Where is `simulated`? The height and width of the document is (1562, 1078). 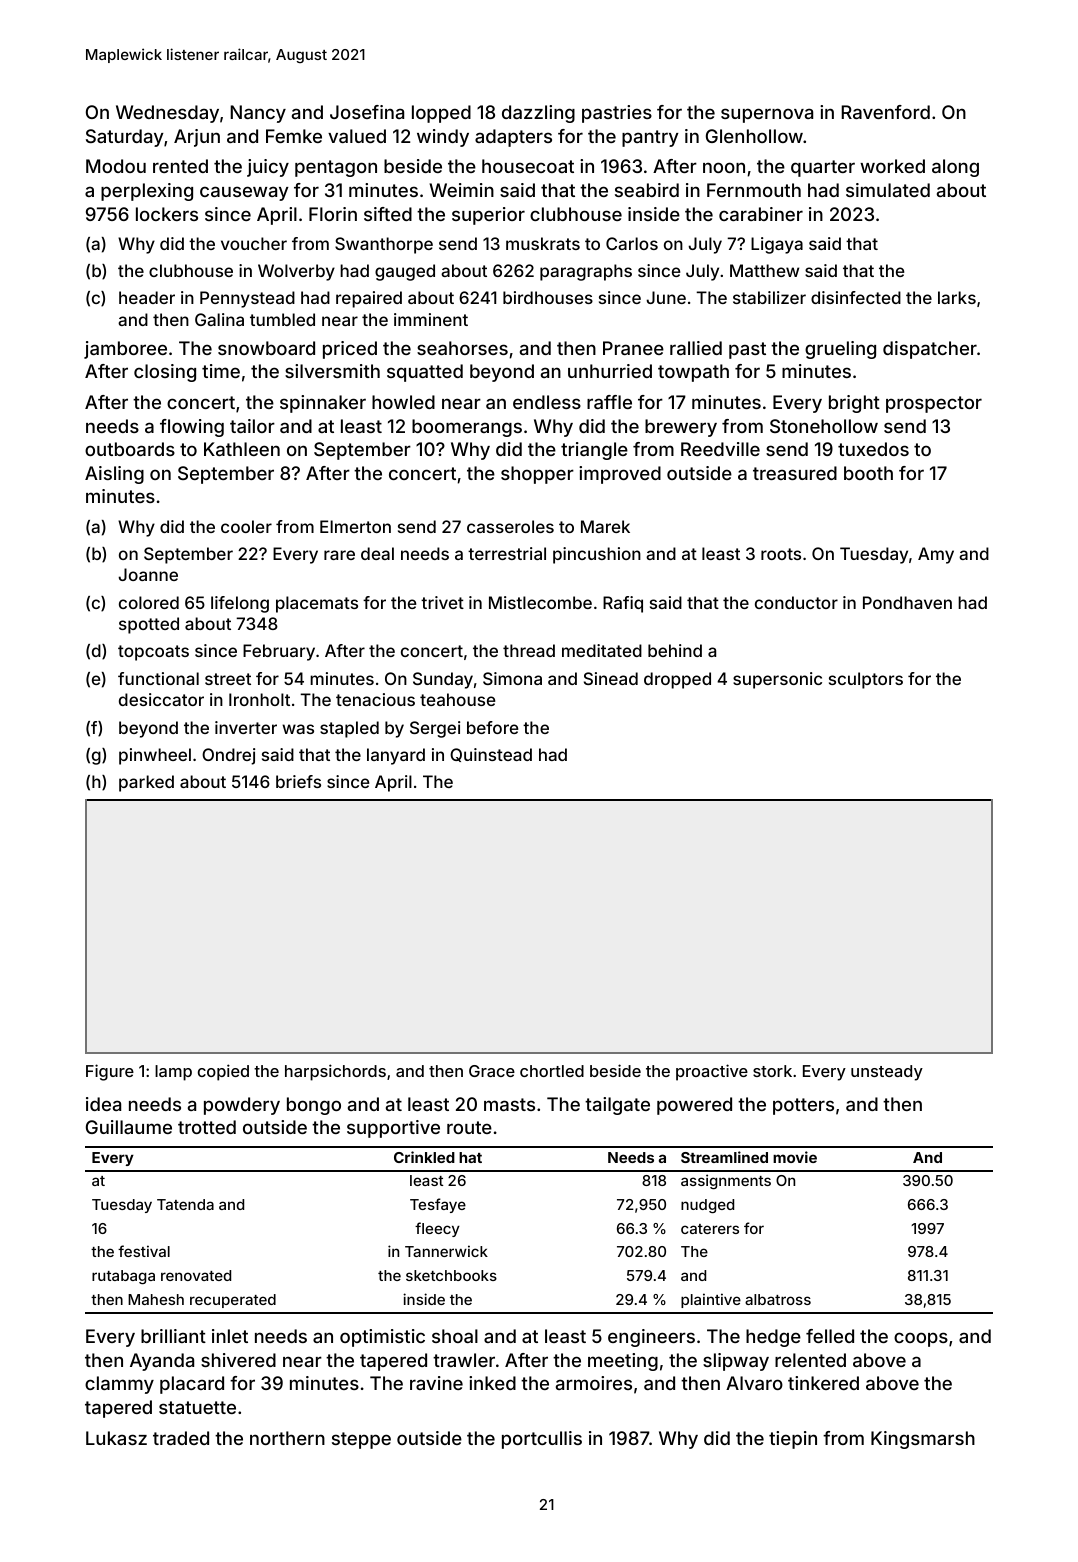
simulated is located at coordinates (888, 190).
